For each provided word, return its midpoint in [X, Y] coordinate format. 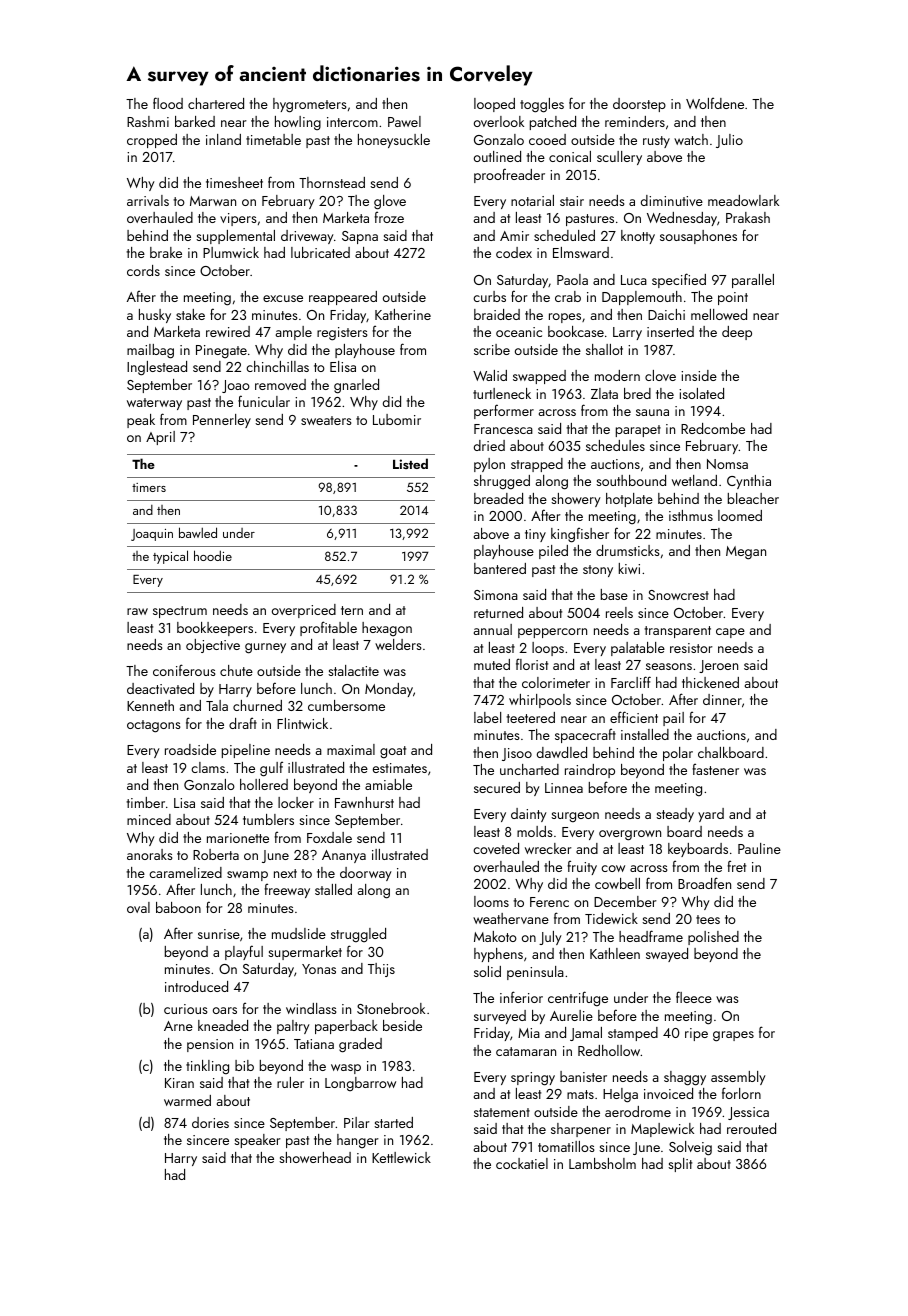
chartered [216, 103]
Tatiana [314, 1044]
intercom [352, 122]
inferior [521, 997]
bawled [198, 532]
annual [493, 629]
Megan [746, 553]
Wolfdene [715, 103]
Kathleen [615, 953]
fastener [715, 769]
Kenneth [150, 705]
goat [393, 752]
